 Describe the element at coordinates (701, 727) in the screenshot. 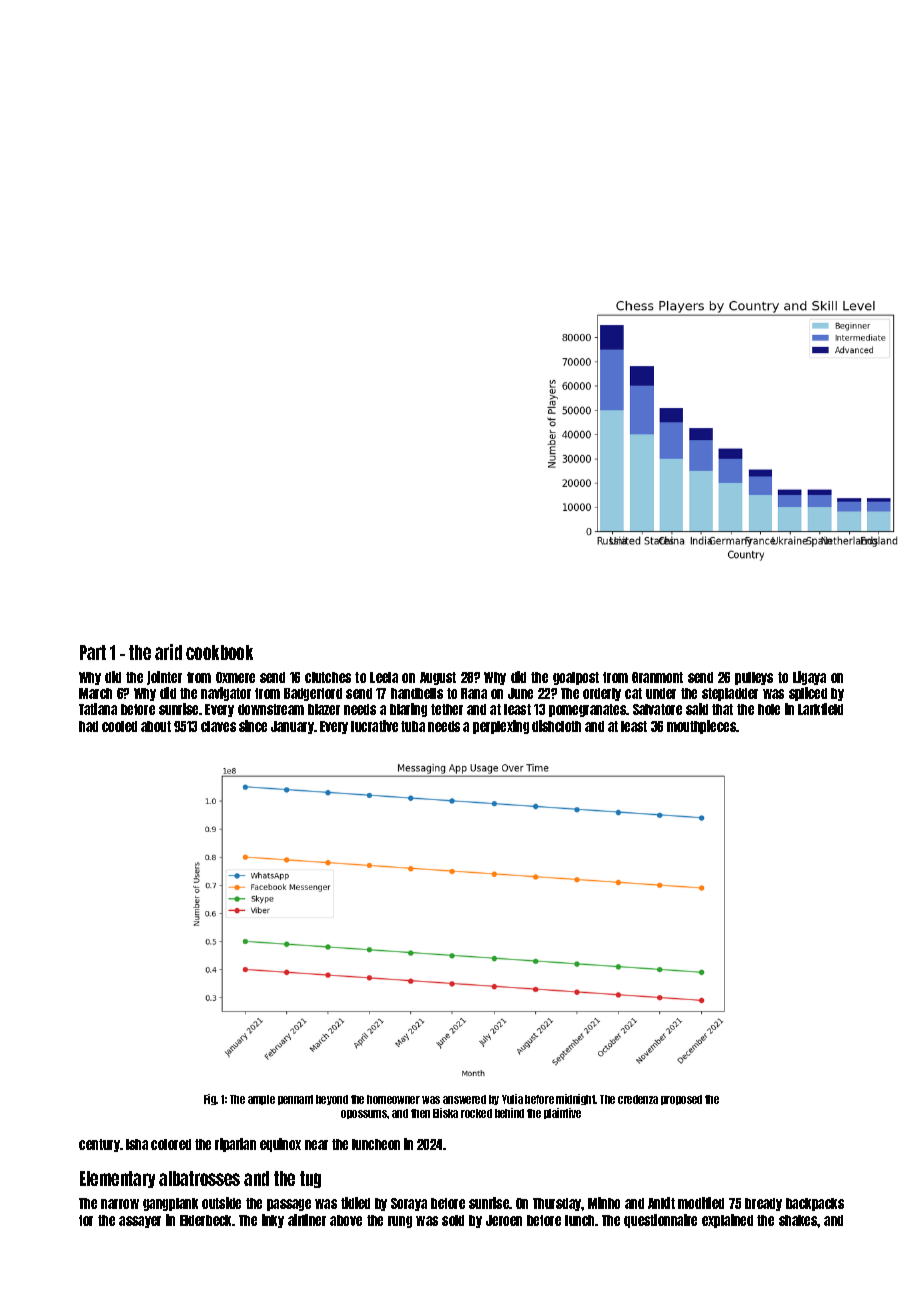

I see `mouthpieces` at that location.
